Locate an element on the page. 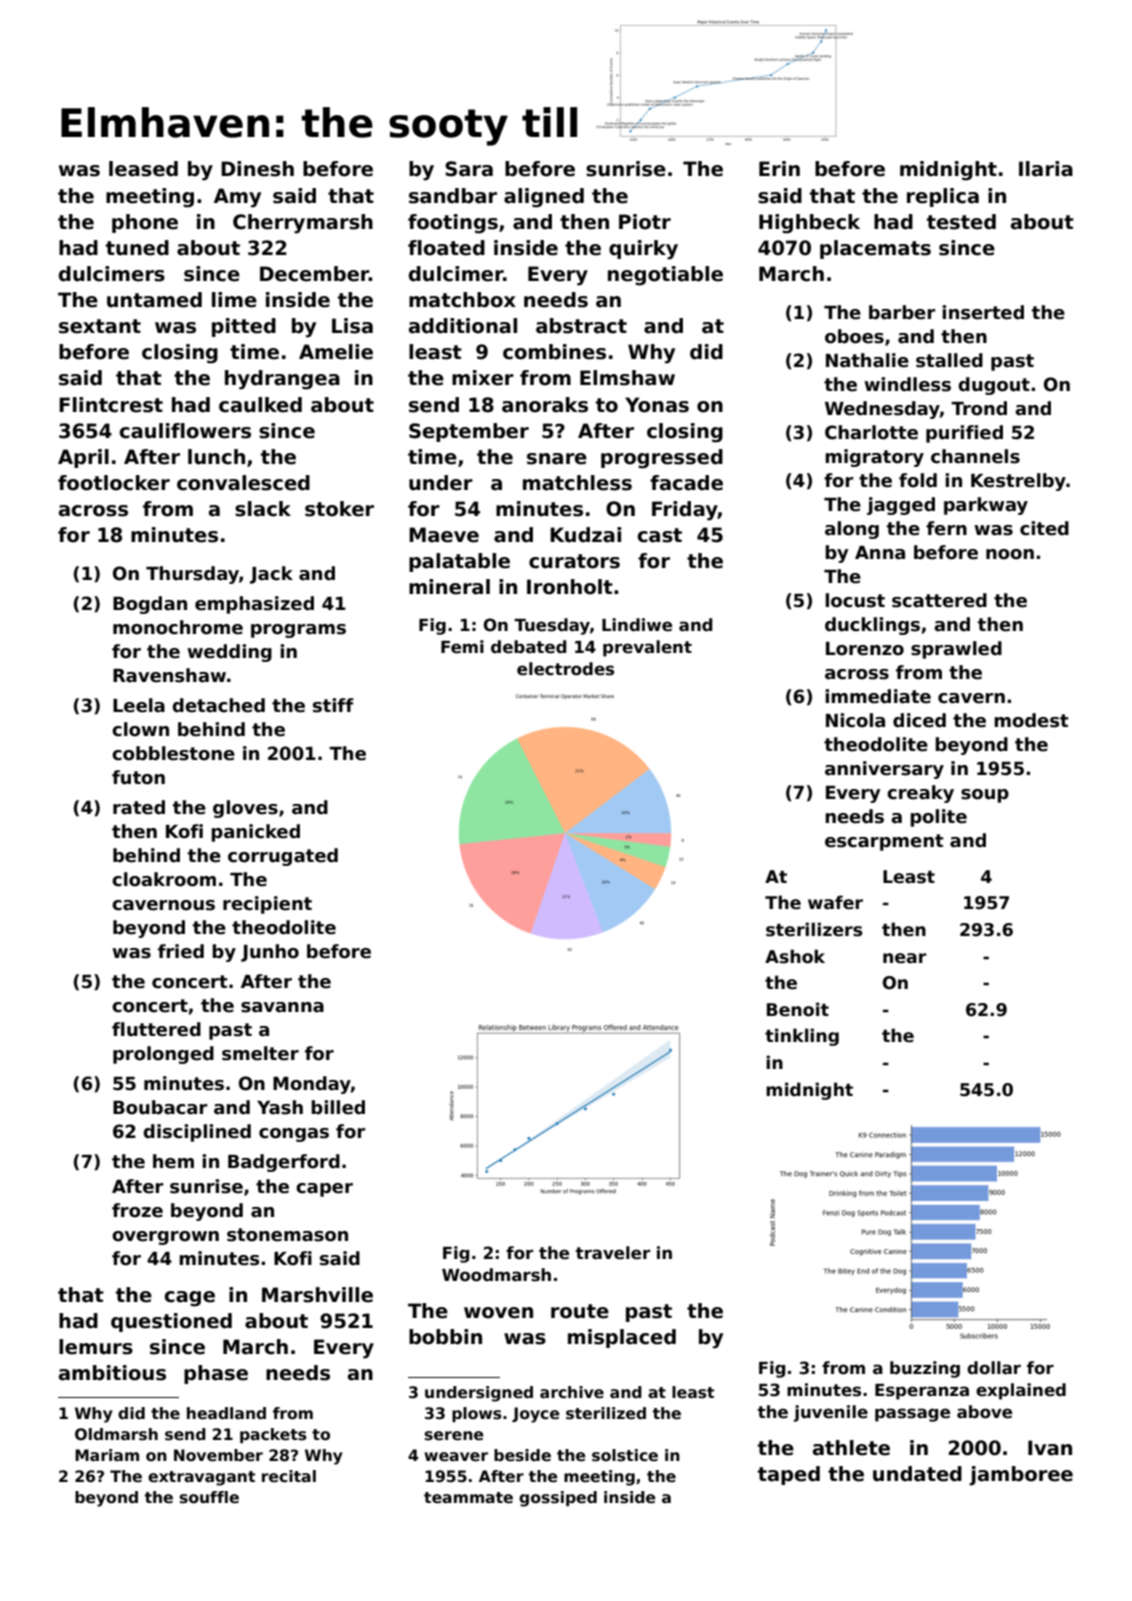 The image size is (1132, 1601). corrugated is located at coordinates (283, 857).
